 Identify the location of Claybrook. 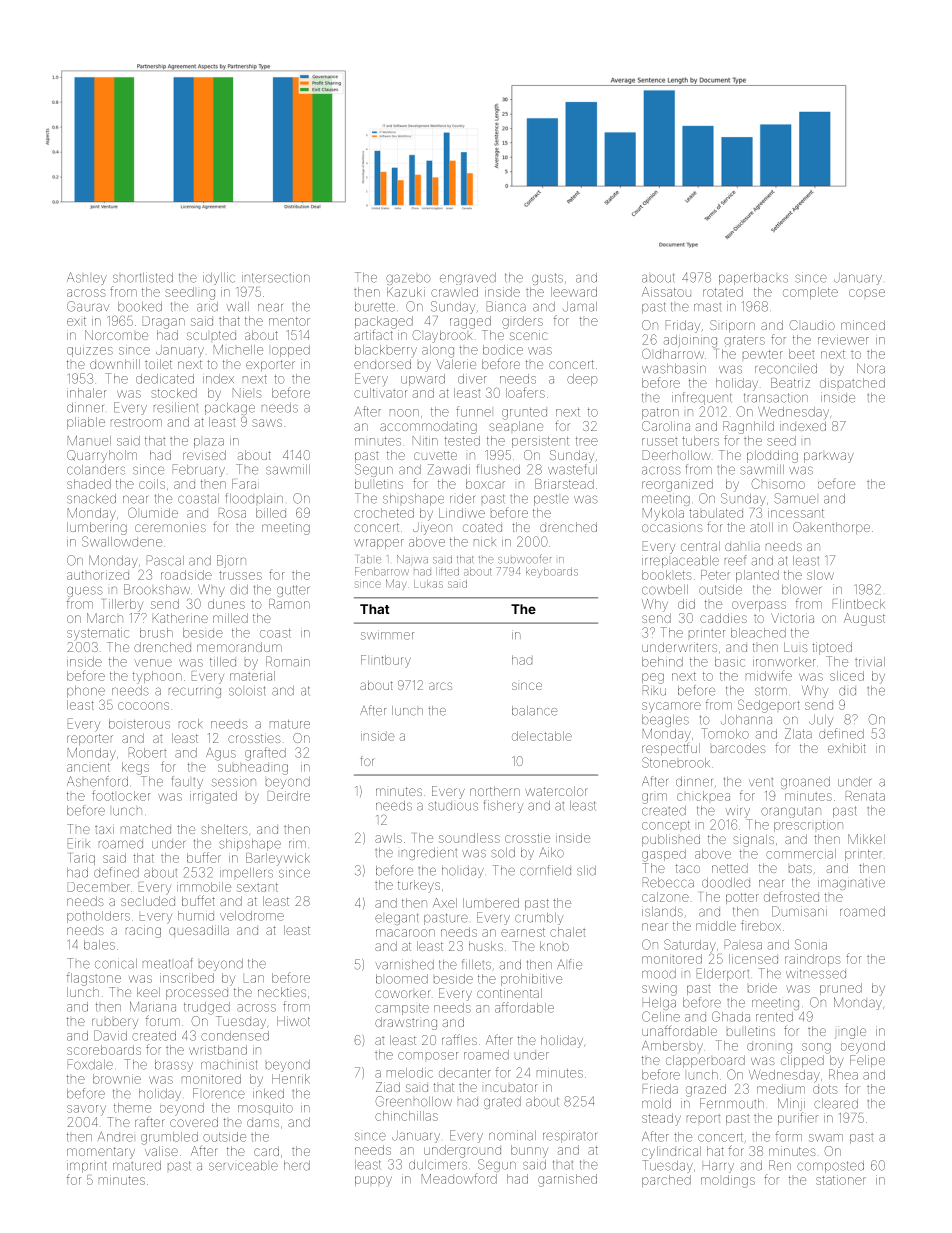
(442, 336).
